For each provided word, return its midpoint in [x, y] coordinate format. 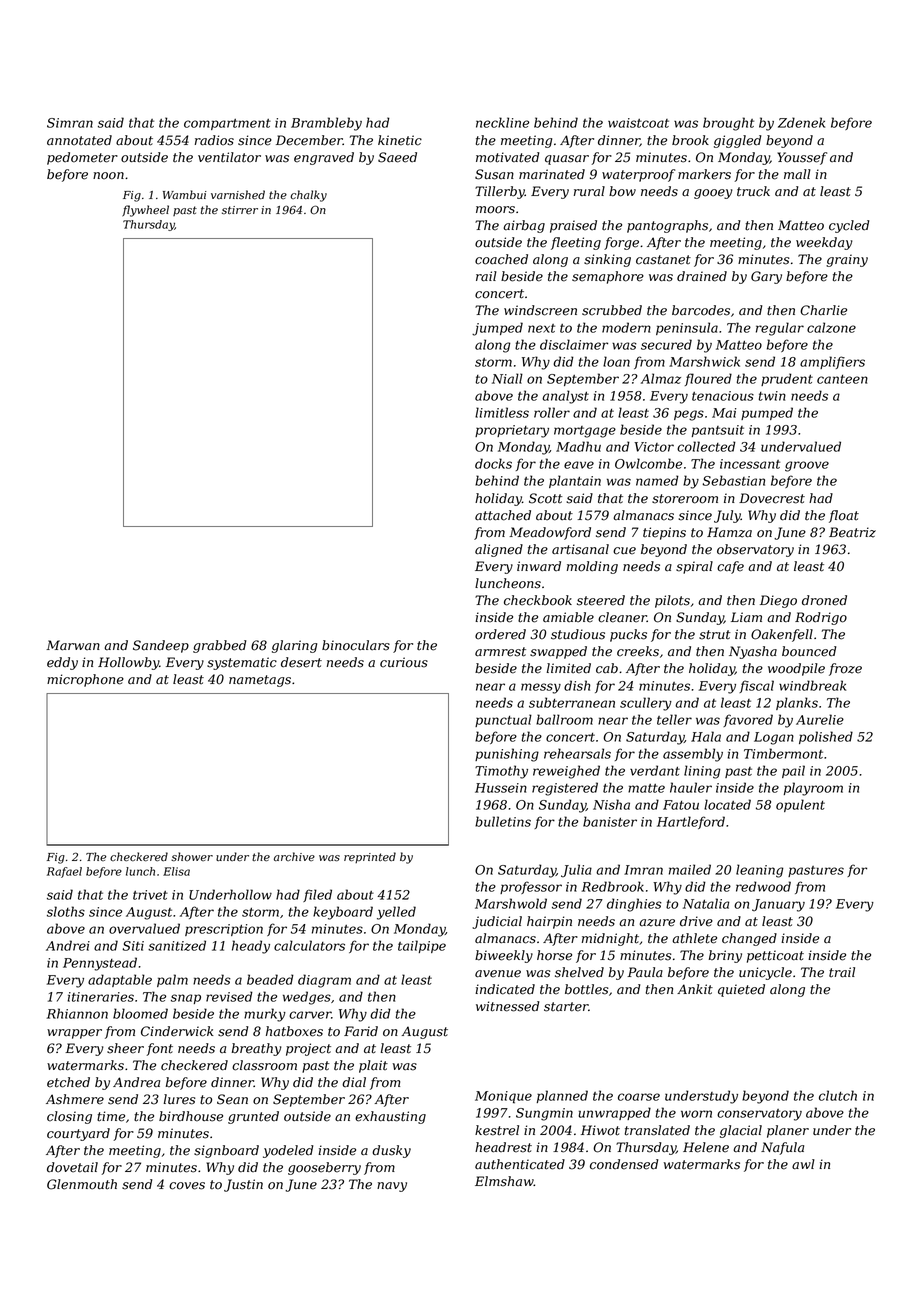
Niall [507, 378]
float [844, 516]
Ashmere [75, 1099]
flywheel [145, 211]
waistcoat [638, 123]
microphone [85, 680]
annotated [79, 140]
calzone [831, 327]
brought [728, 124]
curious [404, 662]
